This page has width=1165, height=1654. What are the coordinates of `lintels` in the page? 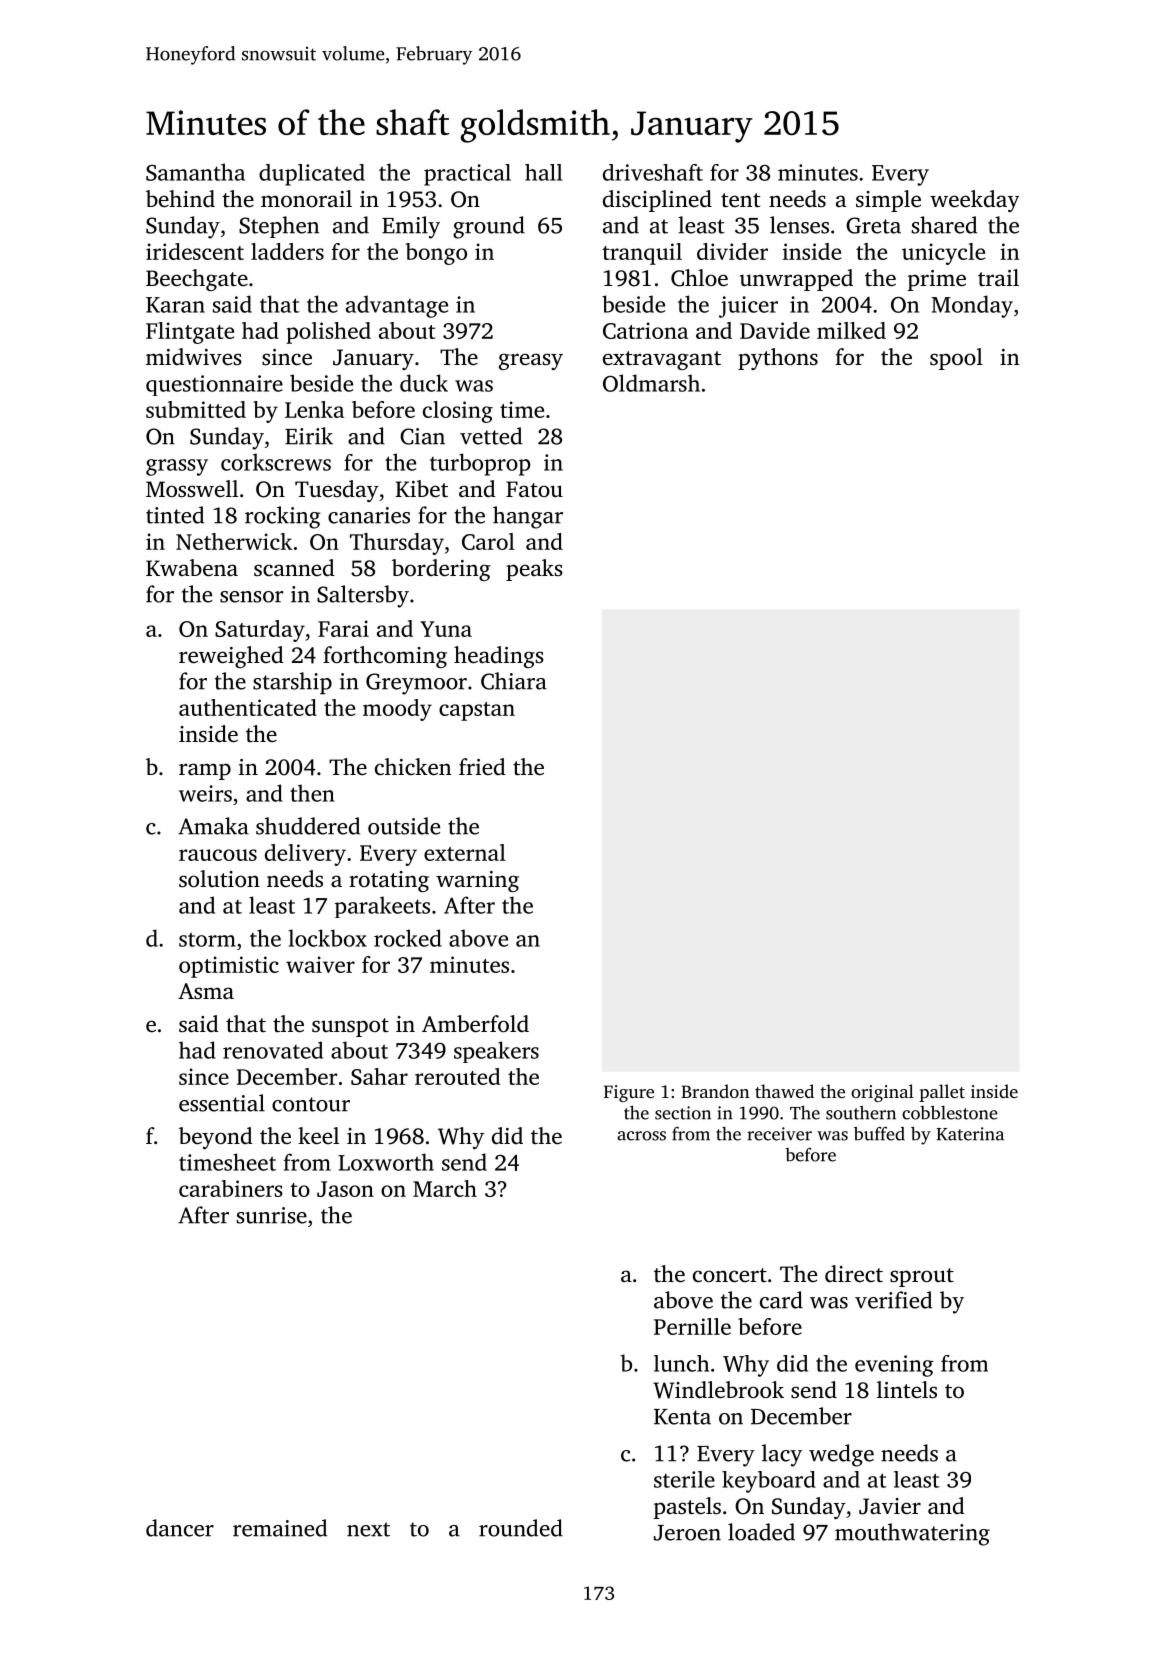 It's located at (907, 1389).
